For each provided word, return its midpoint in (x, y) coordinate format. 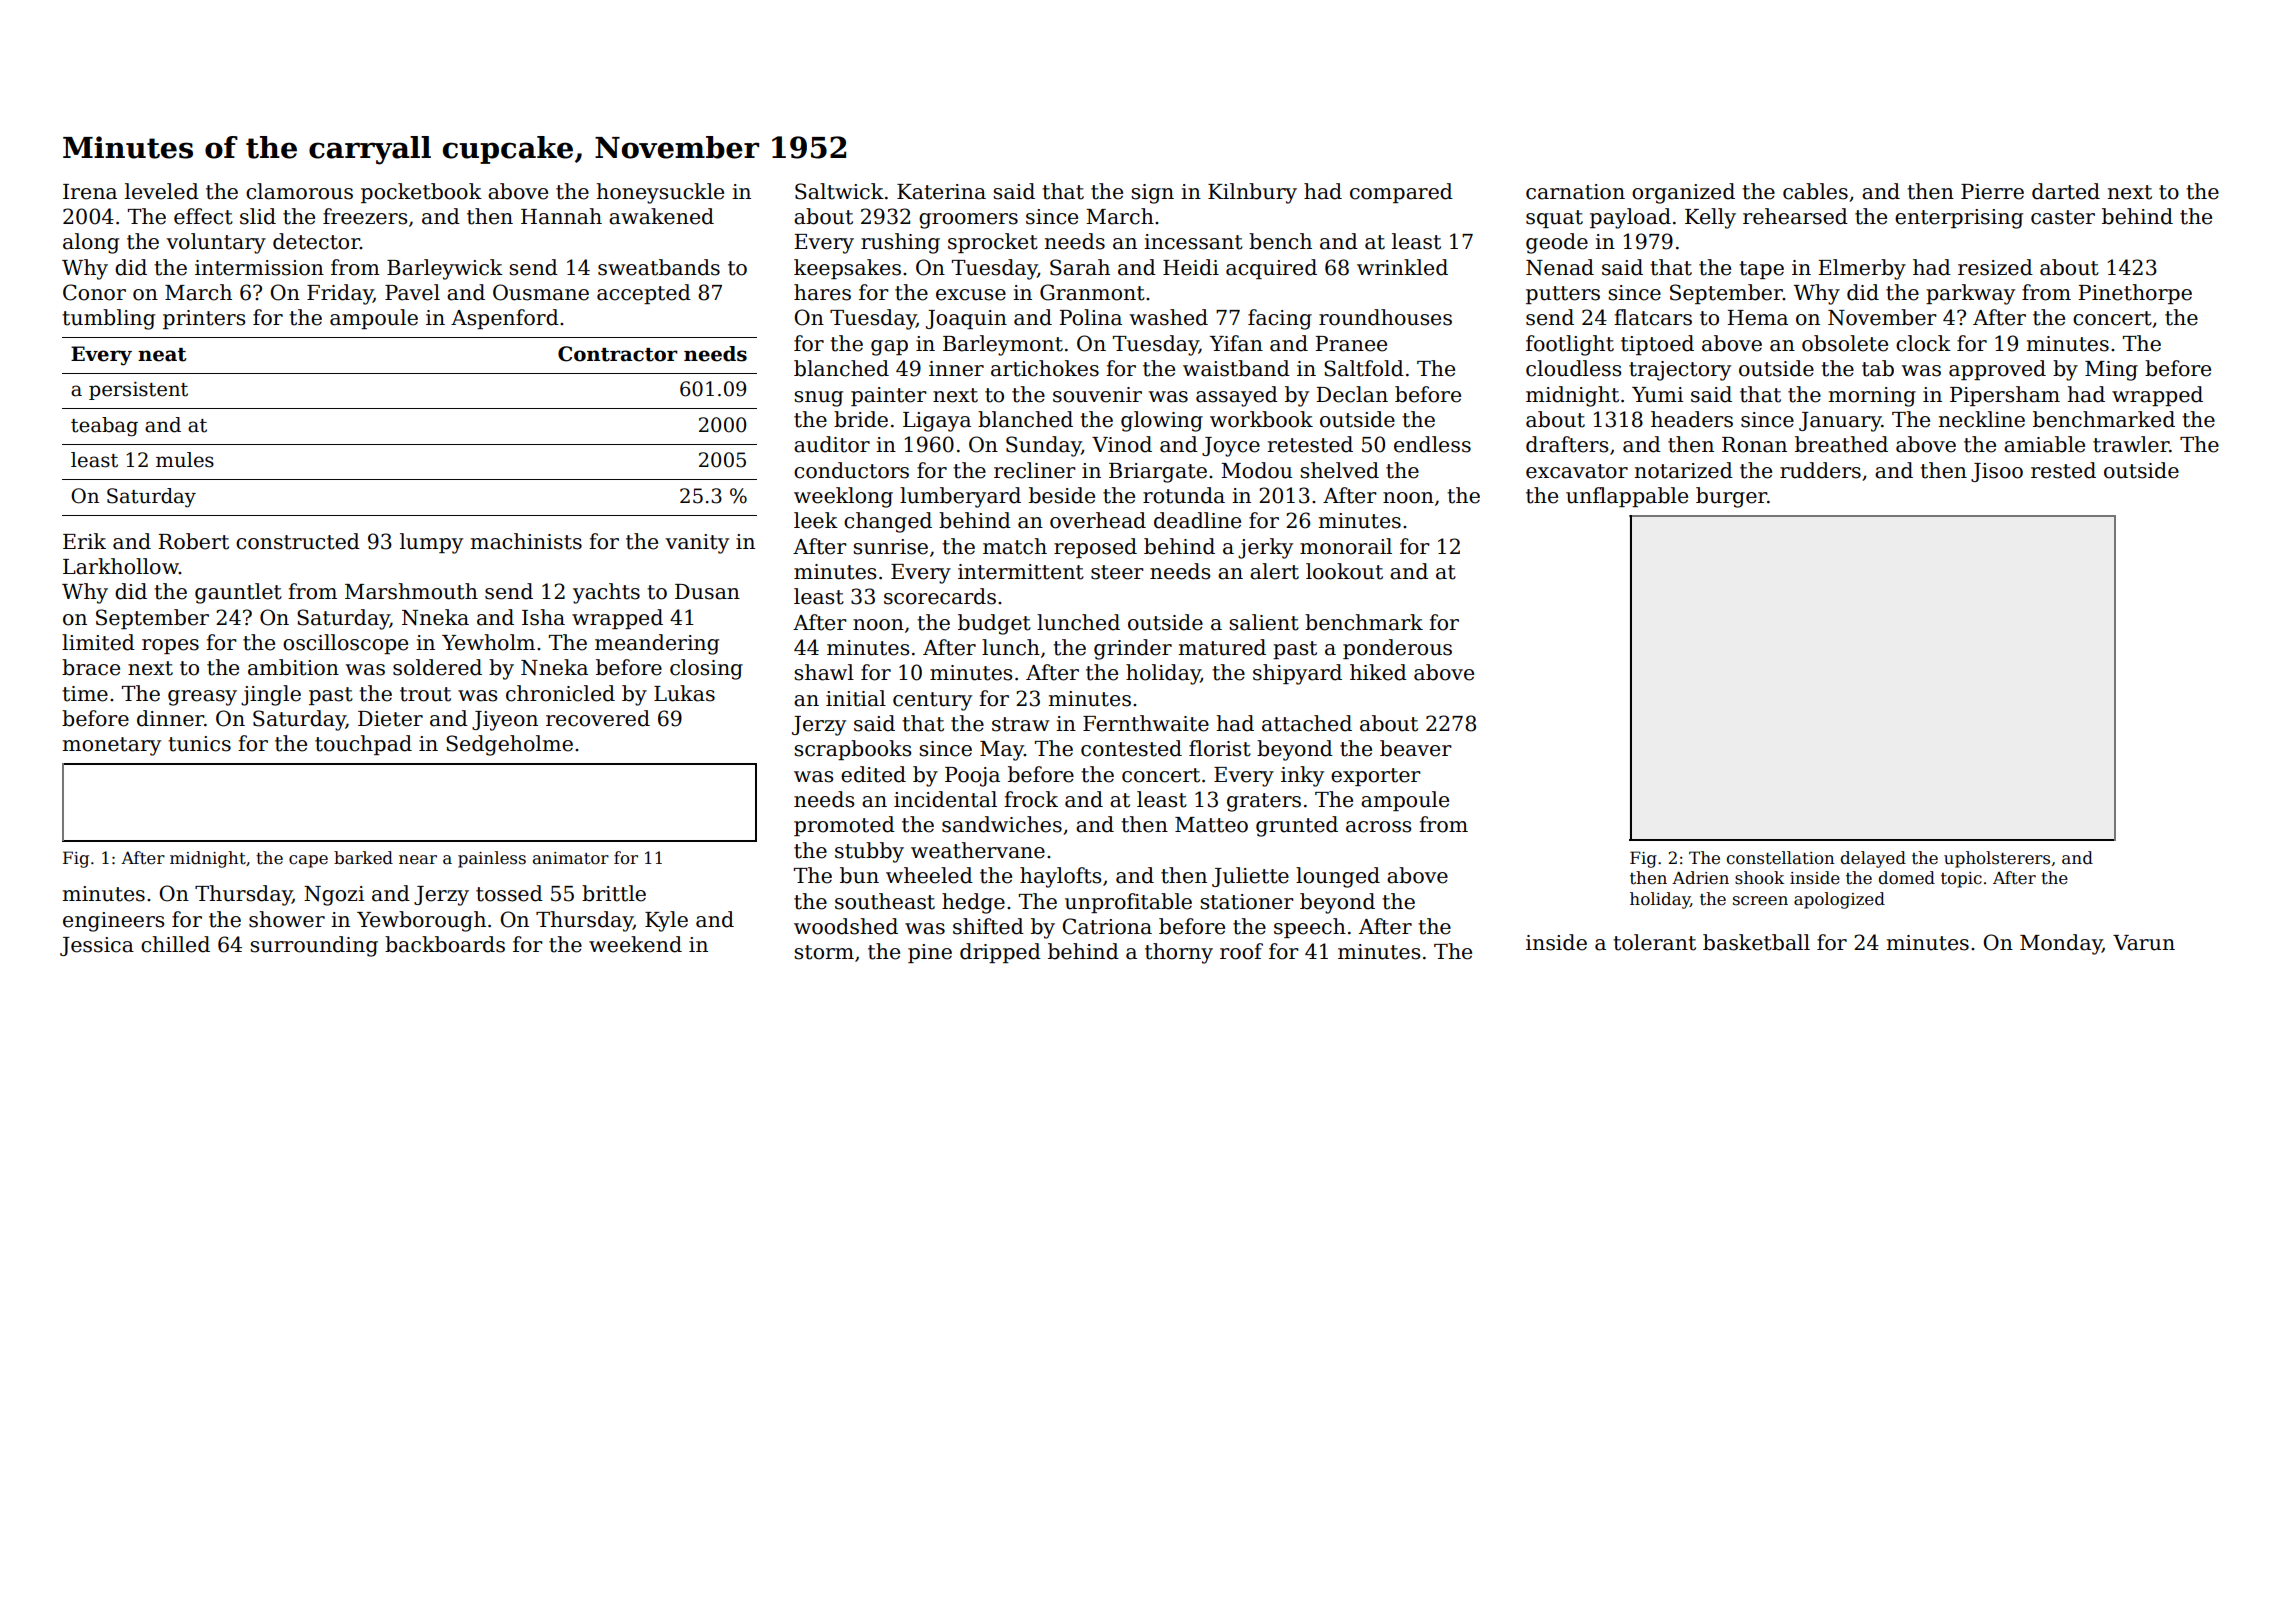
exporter (1376, 777)
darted (2066, 191)
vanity (697, 544)
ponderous (1397, 649)
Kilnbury (1252, 193)
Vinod (1122, 444)
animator (571, 858)
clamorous (299, 191)
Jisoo (1997, 472)
